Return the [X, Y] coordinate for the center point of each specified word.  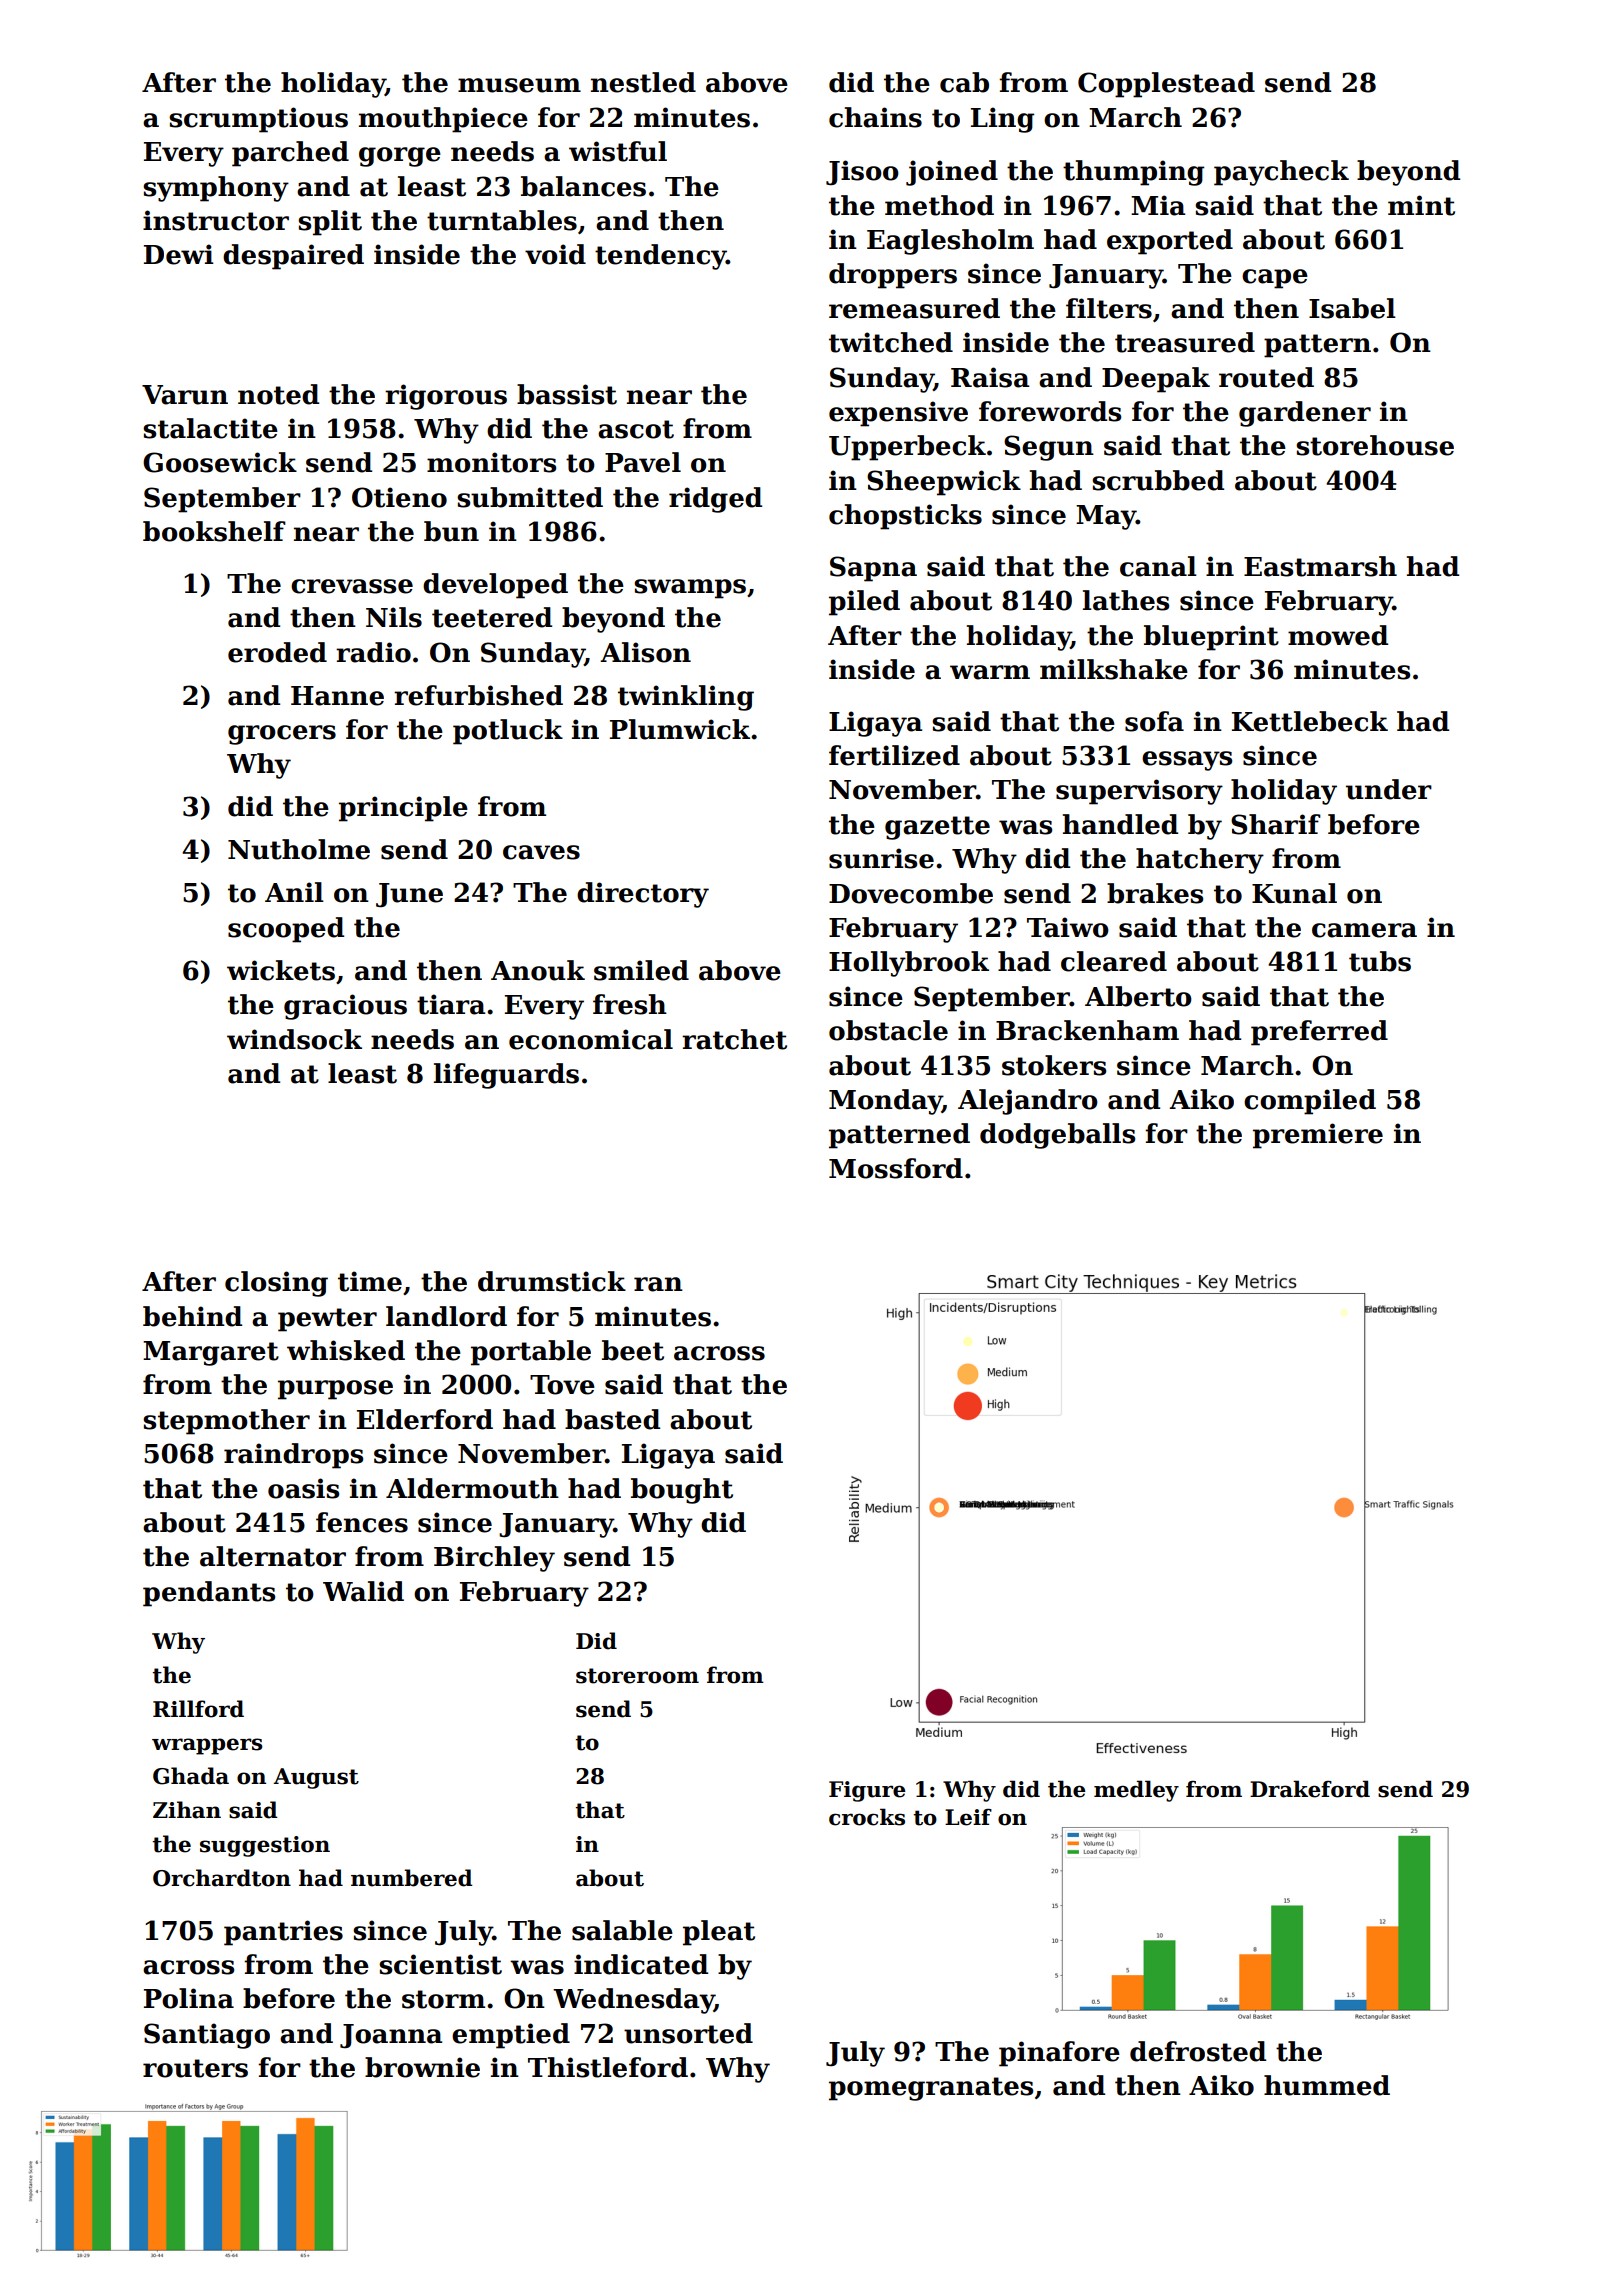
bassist [567, 394]
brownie [422, 2067]
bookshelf [214, 531]
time [370, 1281]
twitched [891, 342]
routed [1266, 377]
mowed [1338, 635]
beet [633, 1350]
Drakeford [1310, 1789]
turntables [502, 220]
